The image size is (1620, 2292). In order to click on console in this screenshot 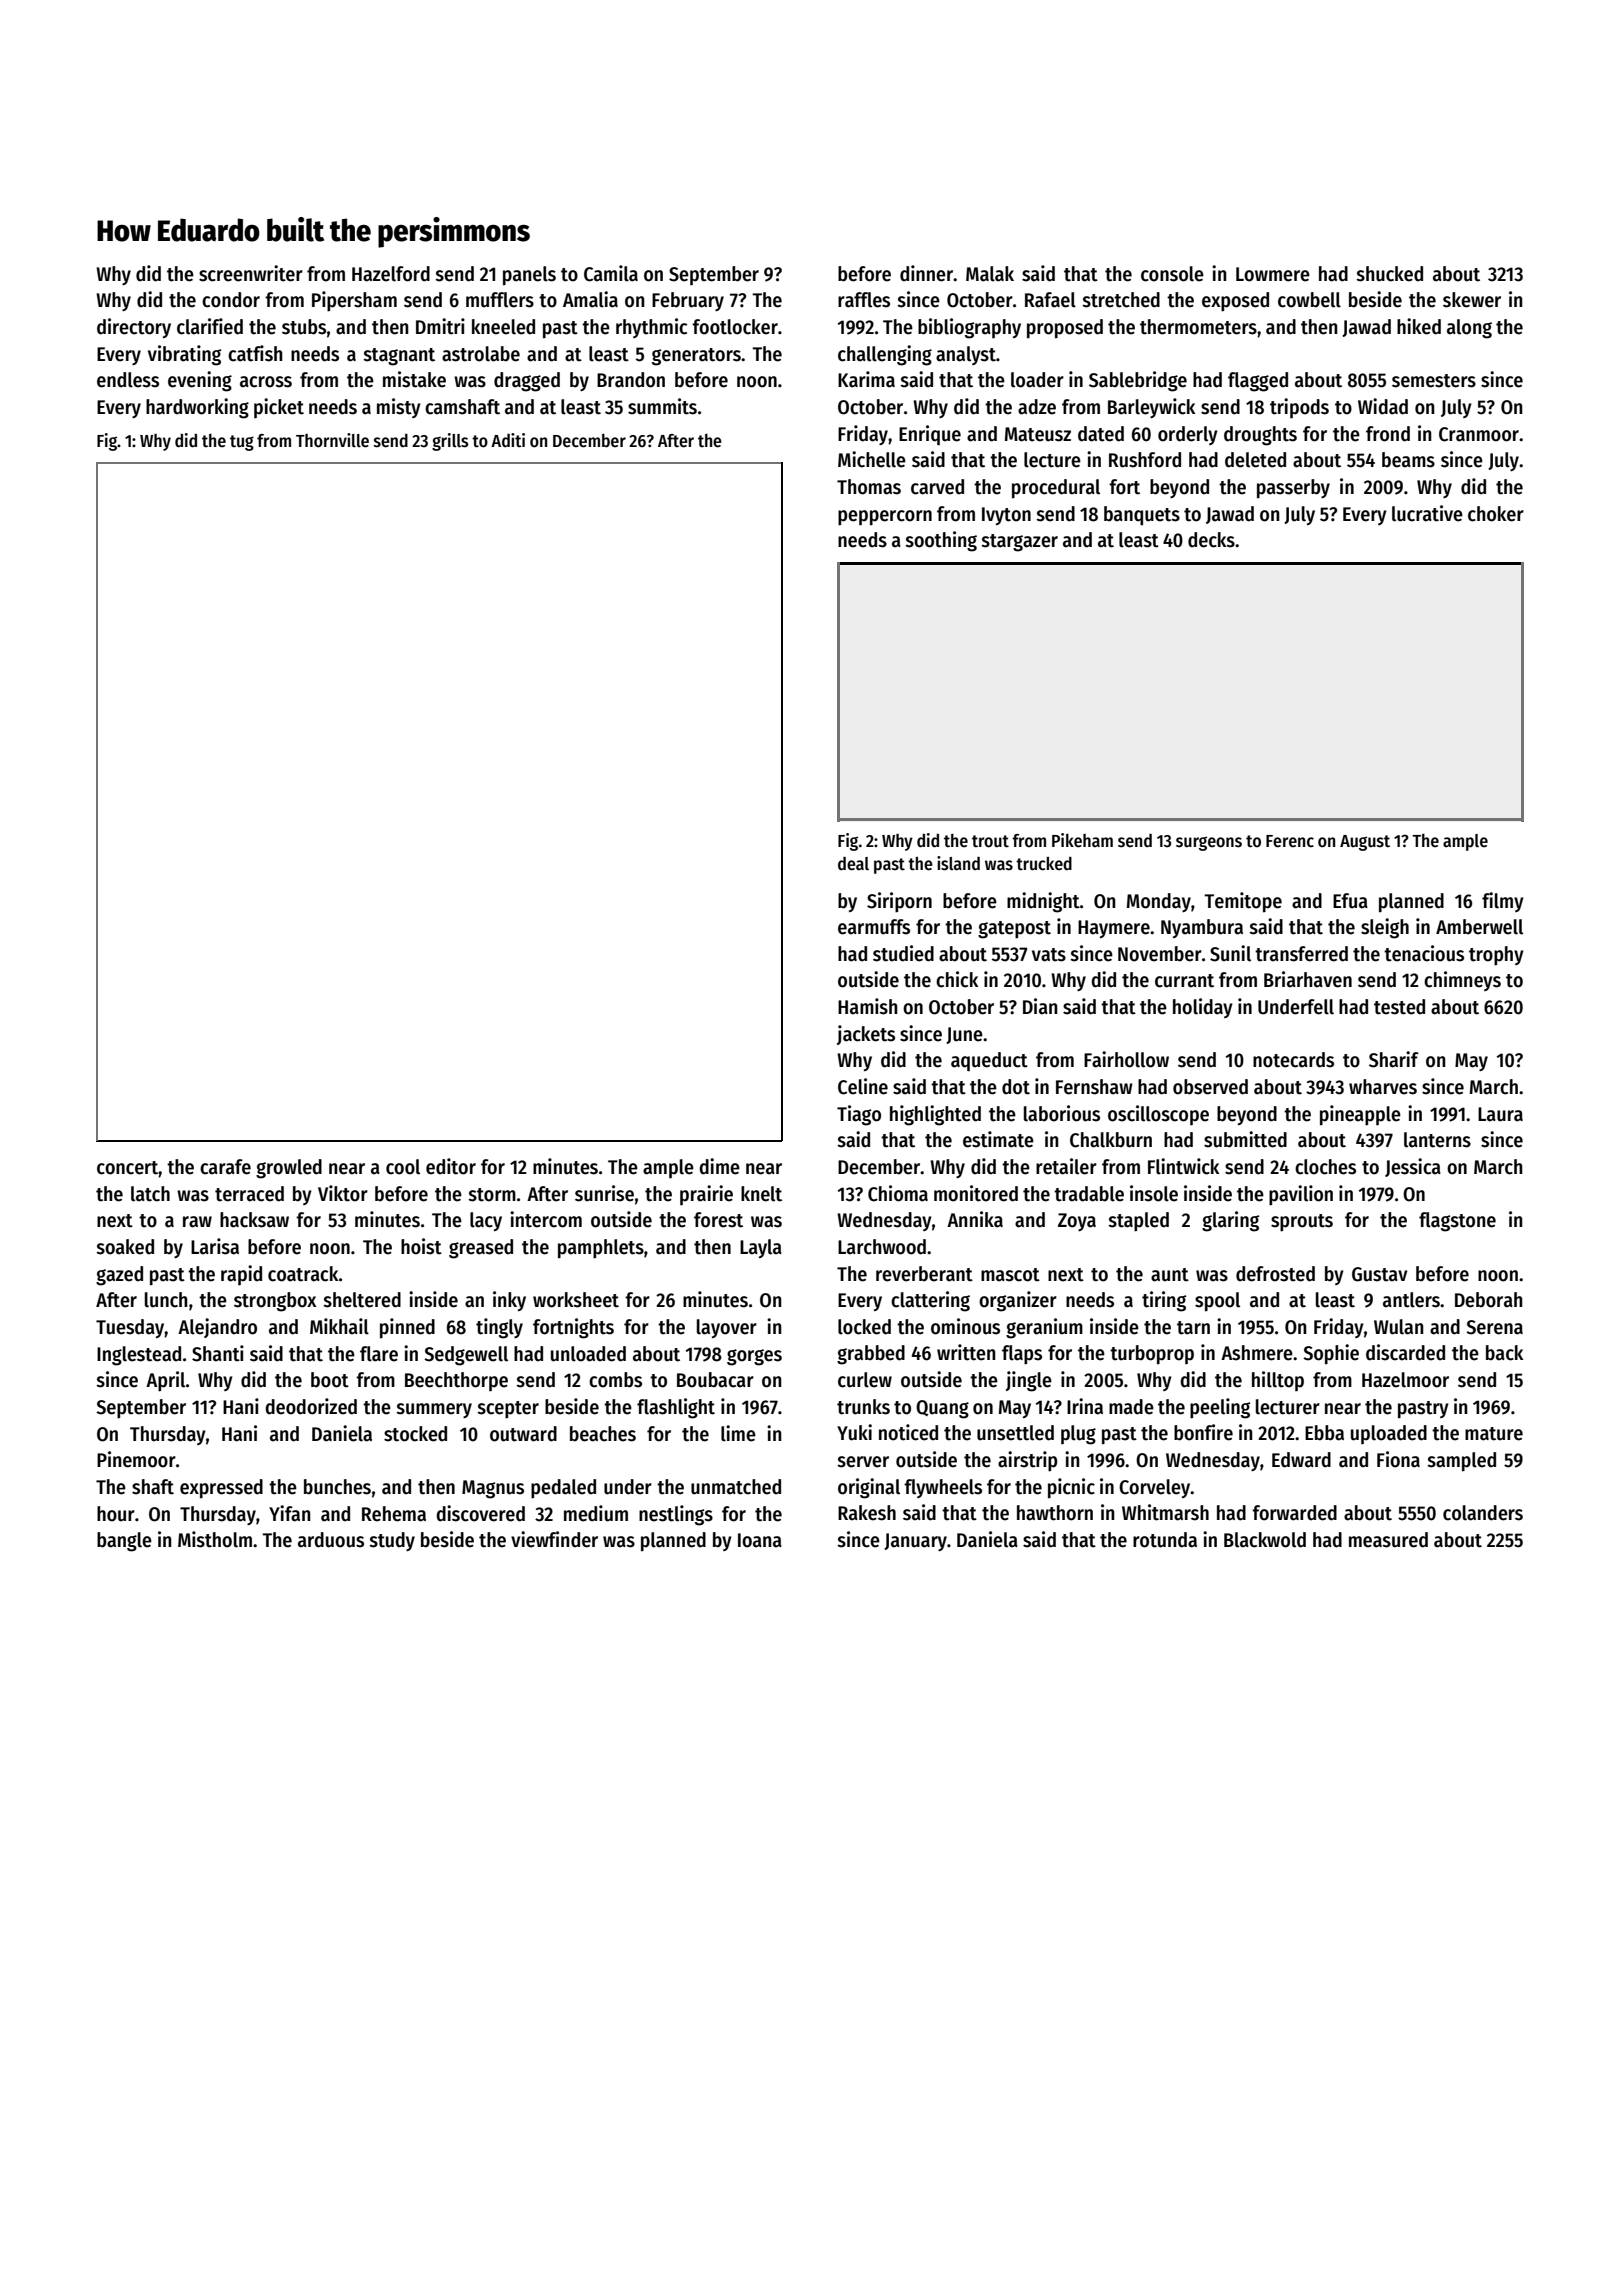, I will do `click(1172, 274)`.
